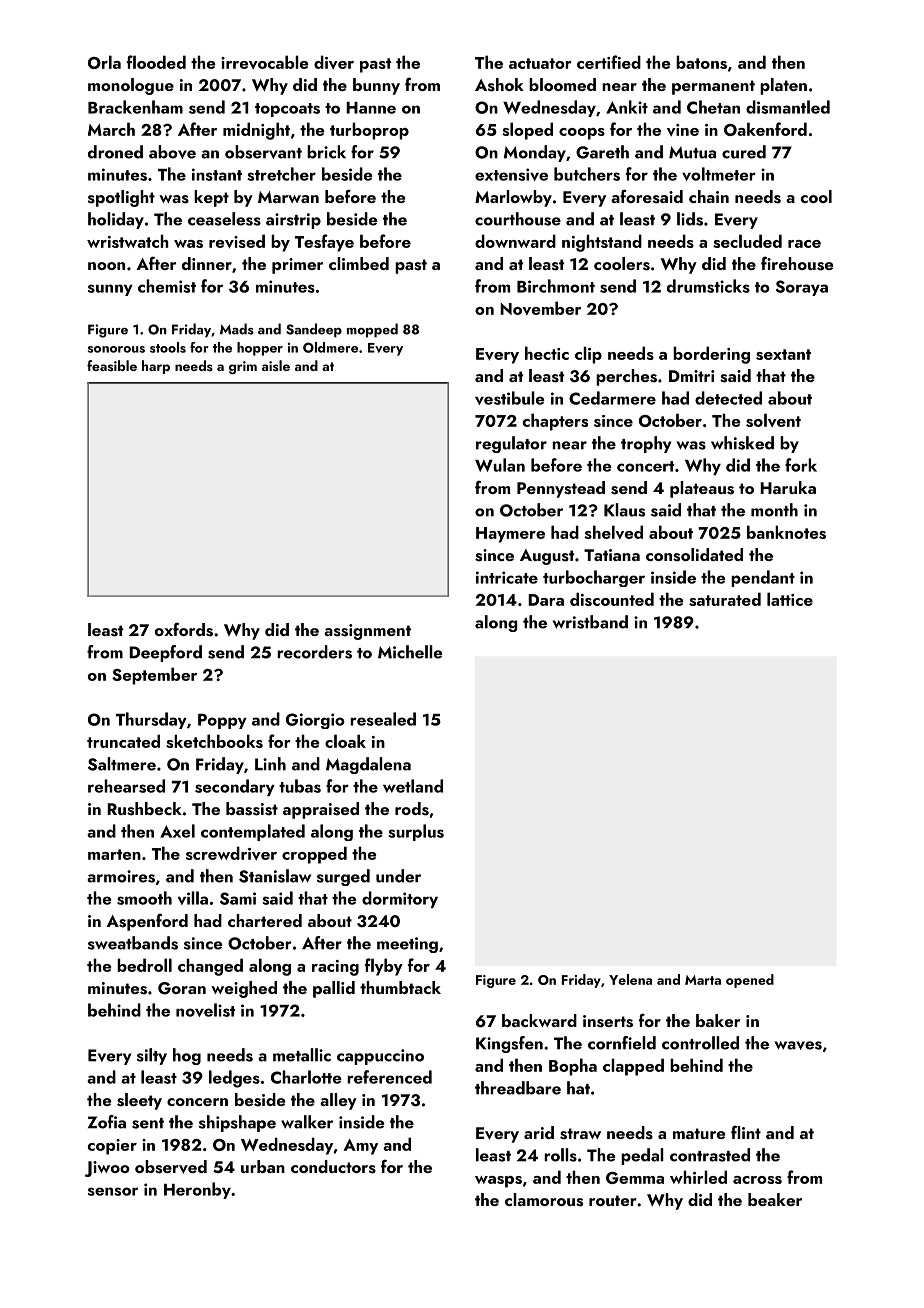 The height and width of the page is (1308, 924). What do you see at coordinates (244, 989) in the page?
I see `weighed` at bounding box center [244, 989].
